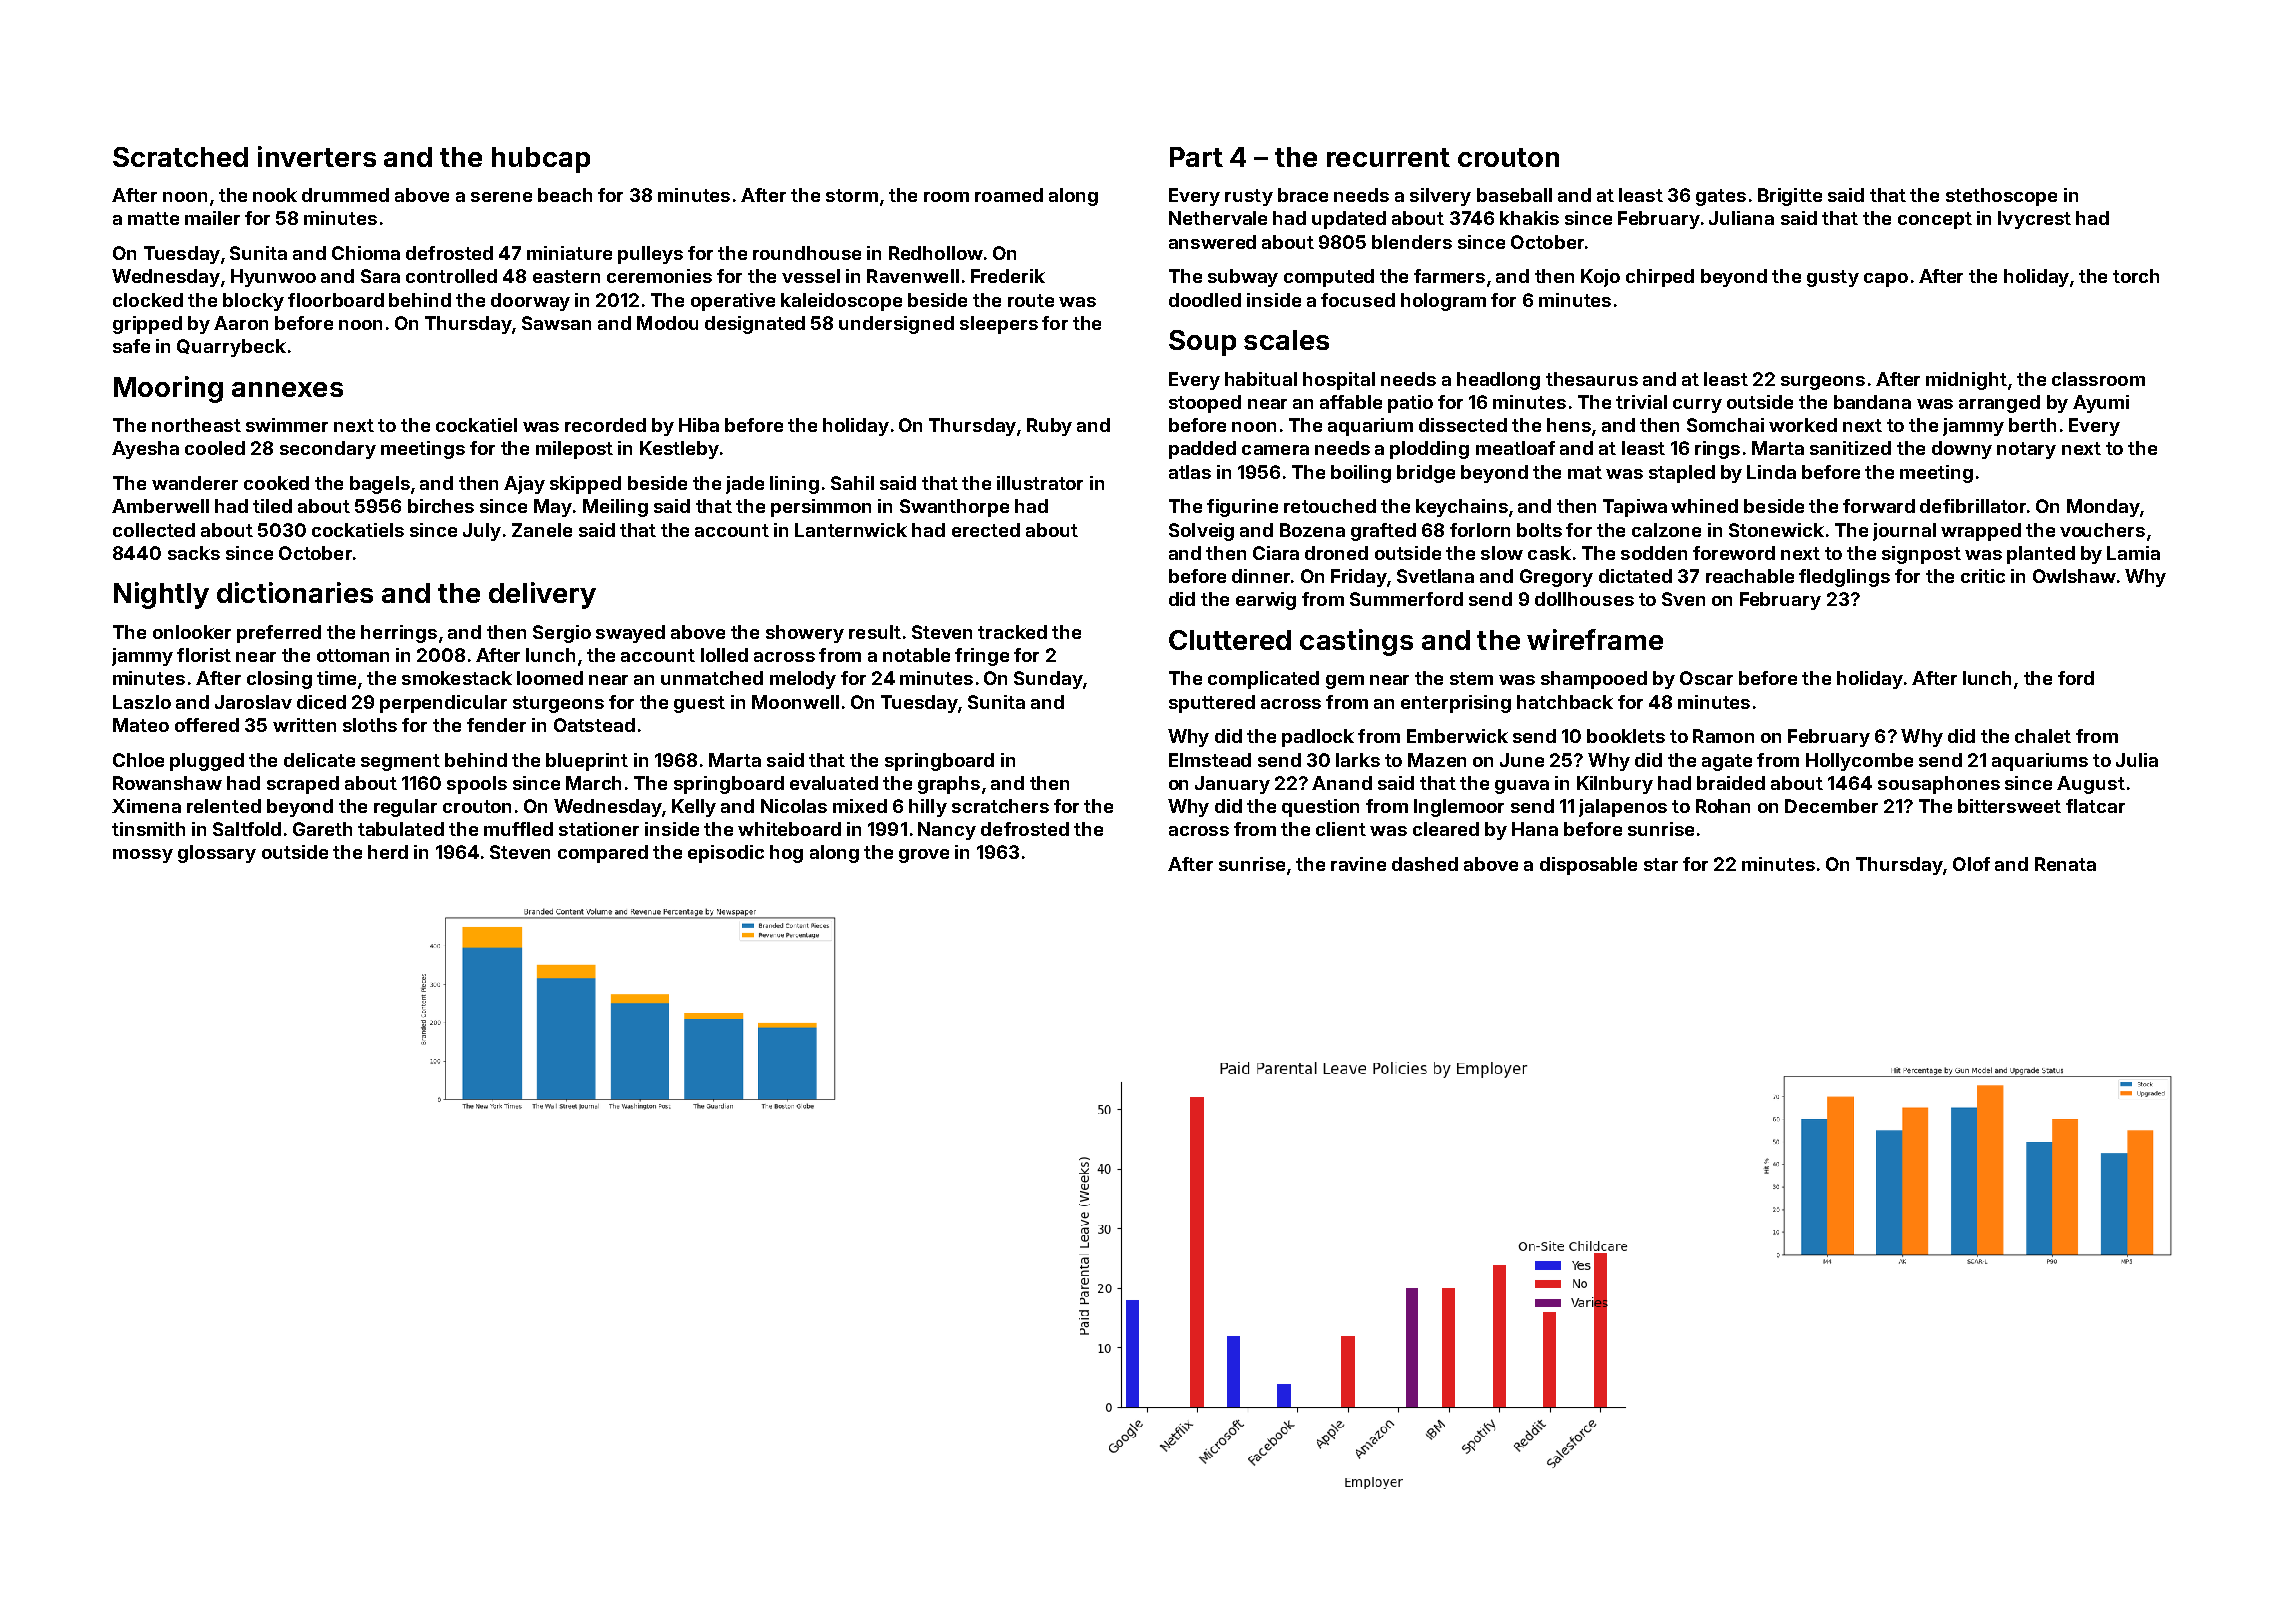  Describe the element at coordinates (328, 450) in the document. I see `secondary` at that location.
